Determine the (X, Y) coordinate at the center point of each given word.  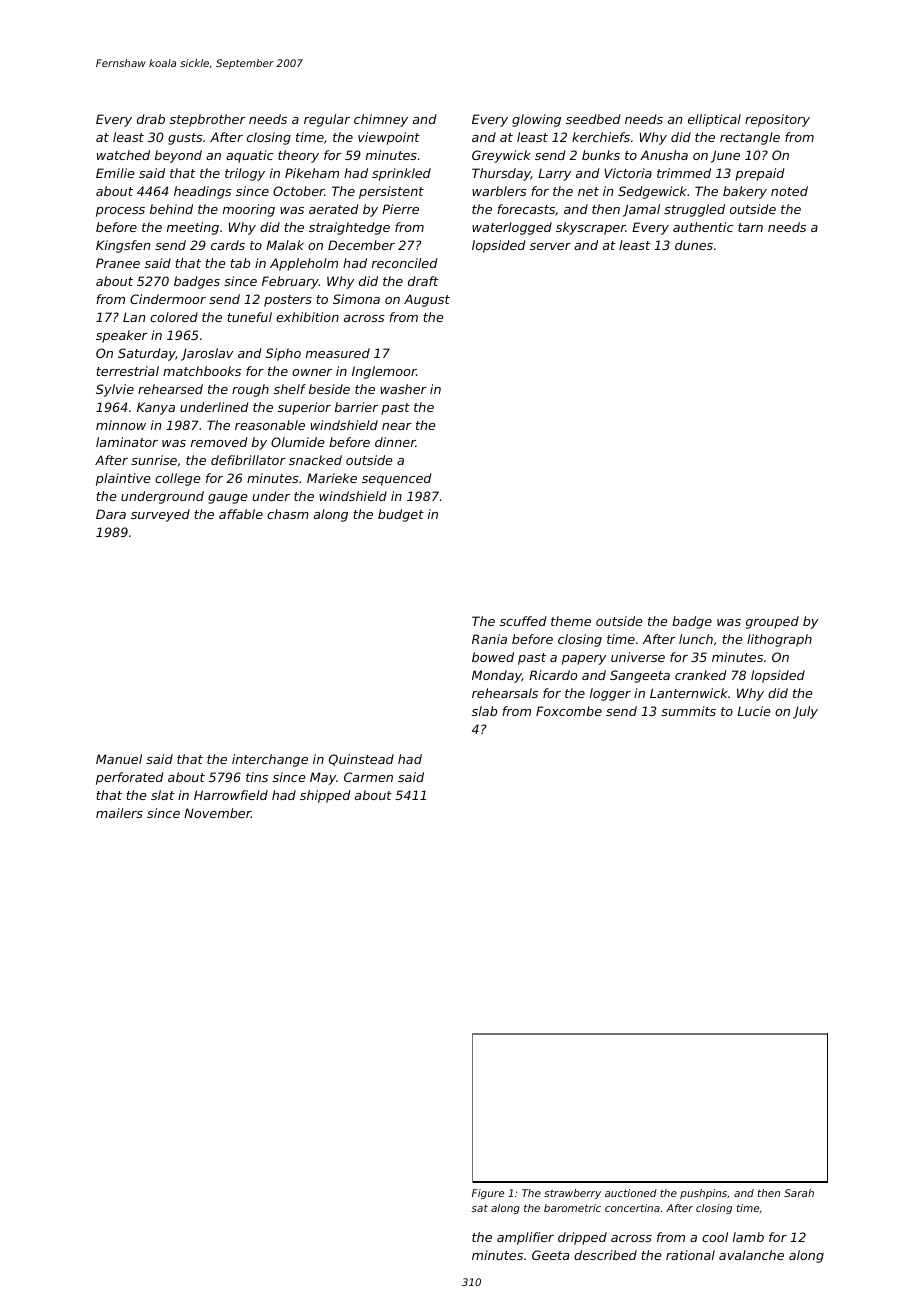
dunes (694, 245)
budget (401, 515)
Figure (488, 1194)
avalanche (751, 1255)
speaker (122, 336)
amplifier (525, 1238)
